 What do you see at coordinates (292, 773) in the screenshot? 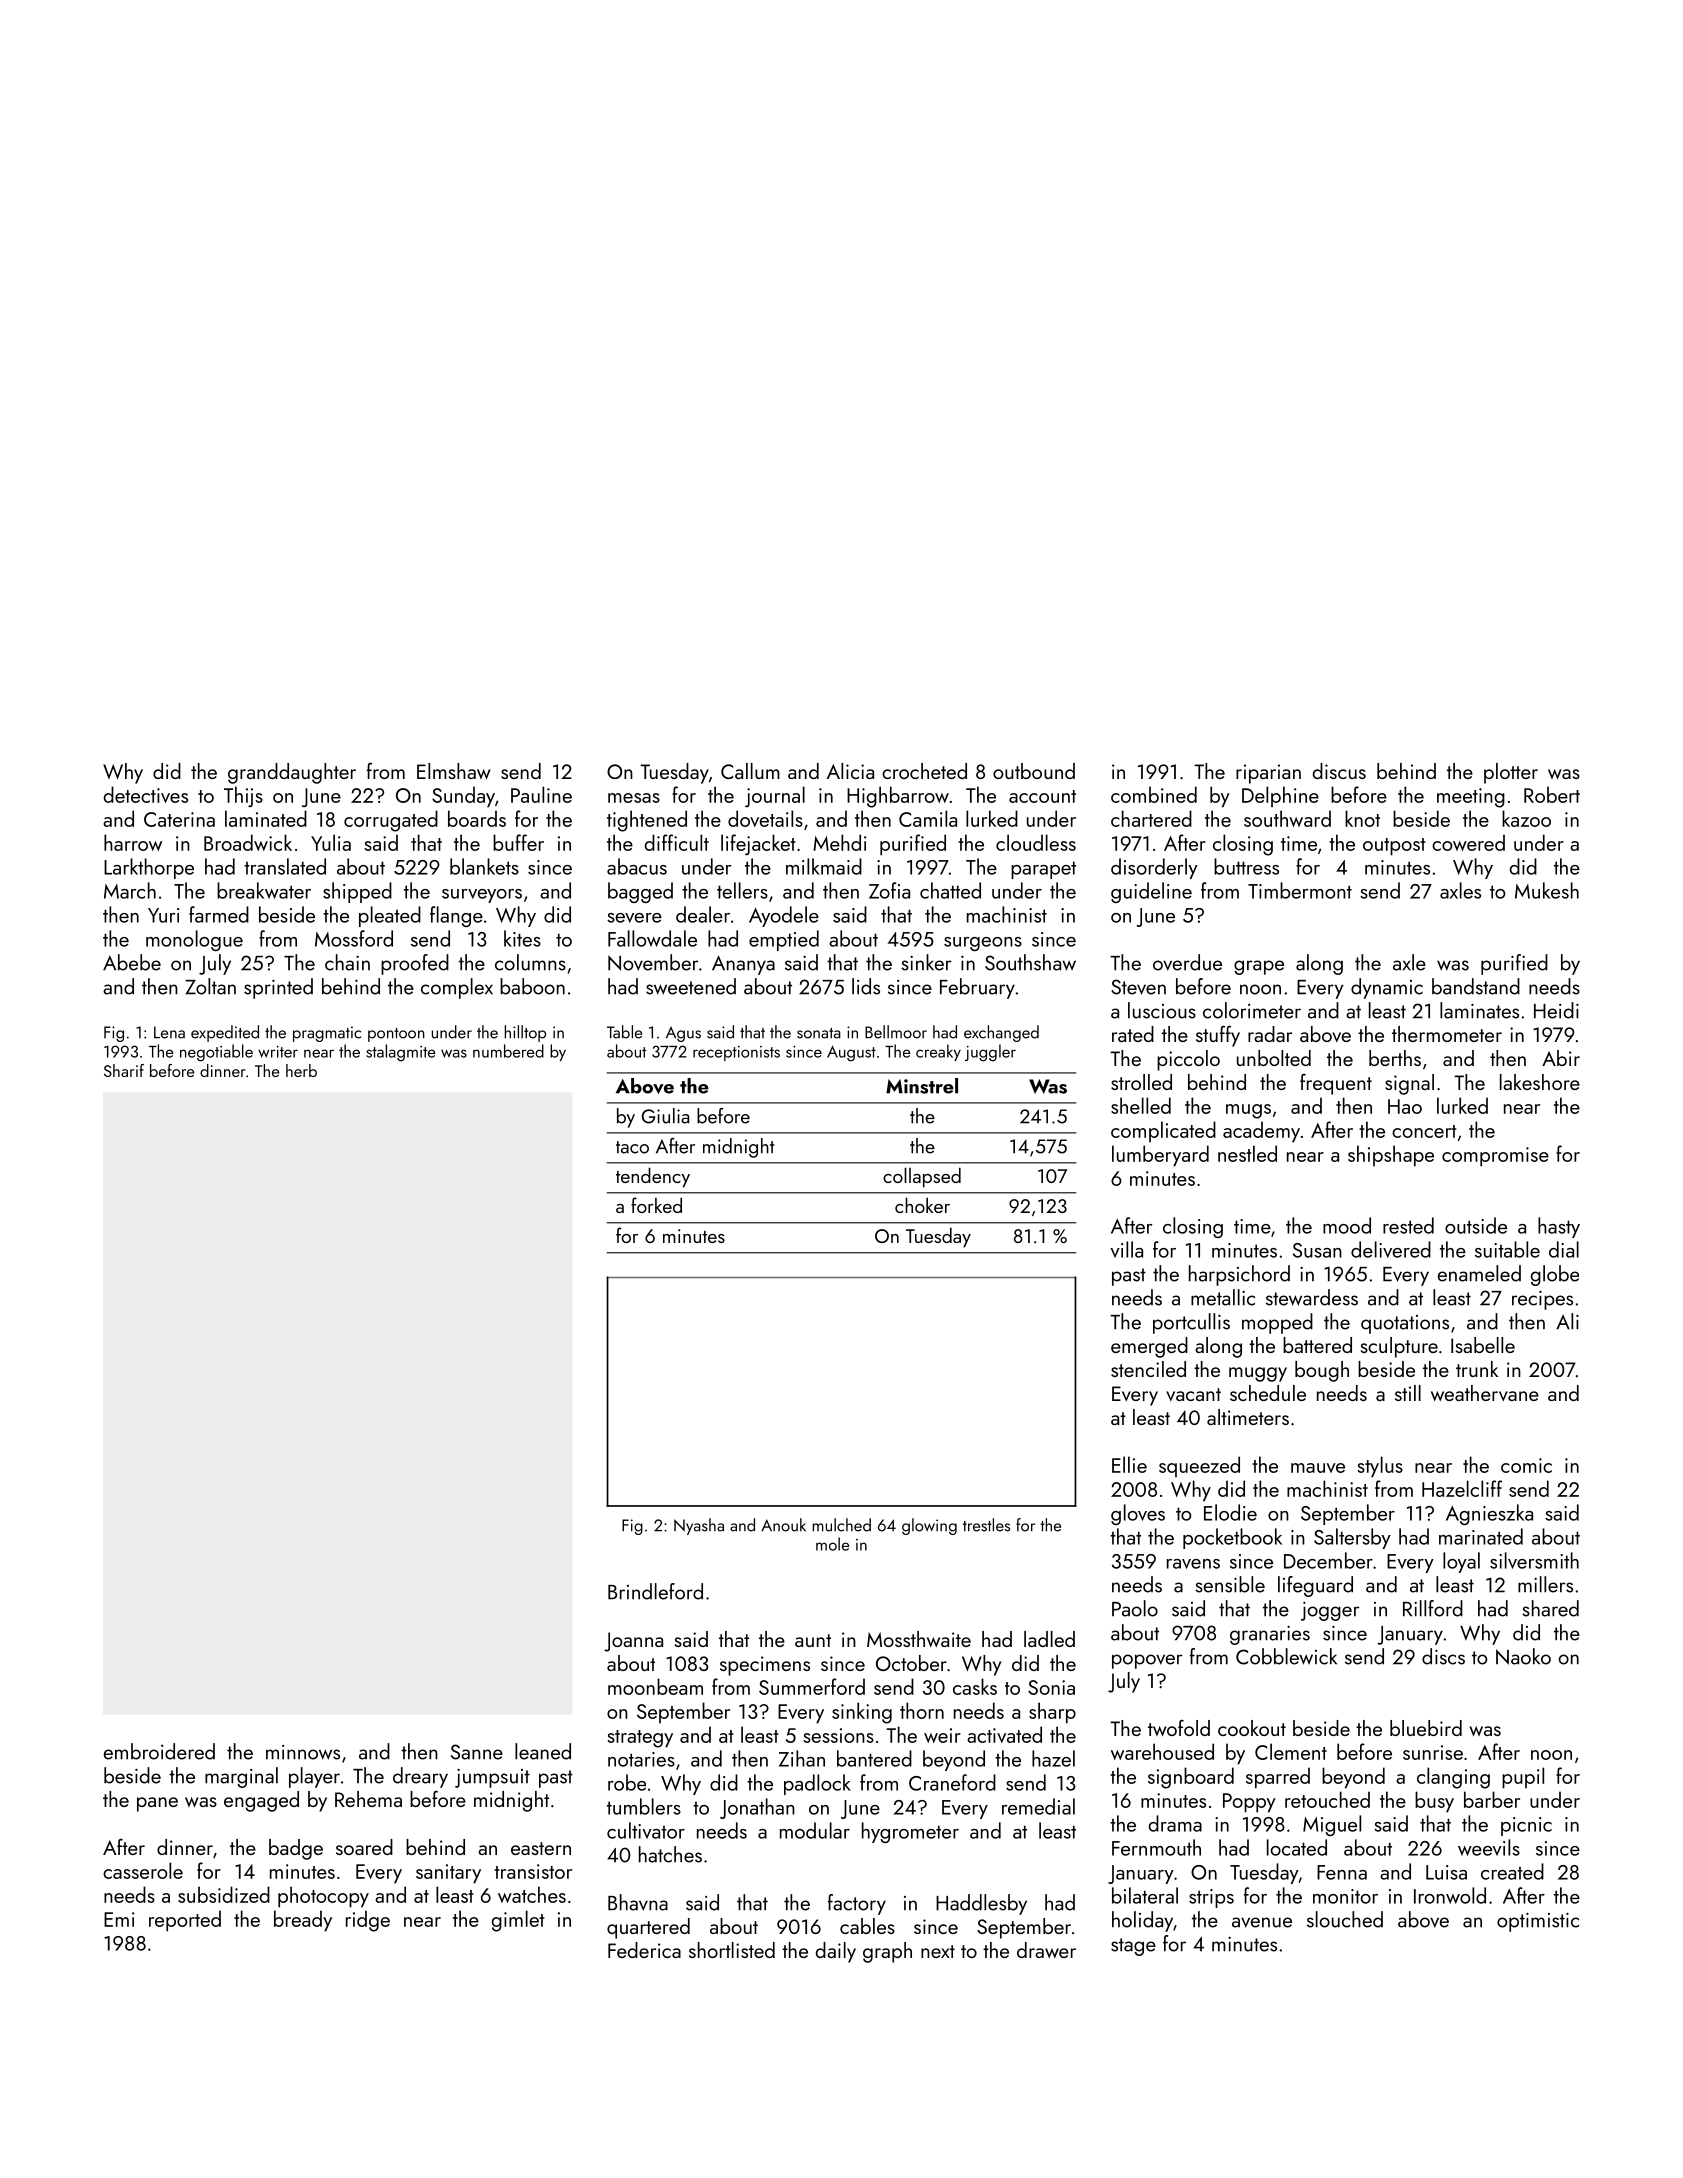
I see `granddaughter` at bounding box center [292, 773].
